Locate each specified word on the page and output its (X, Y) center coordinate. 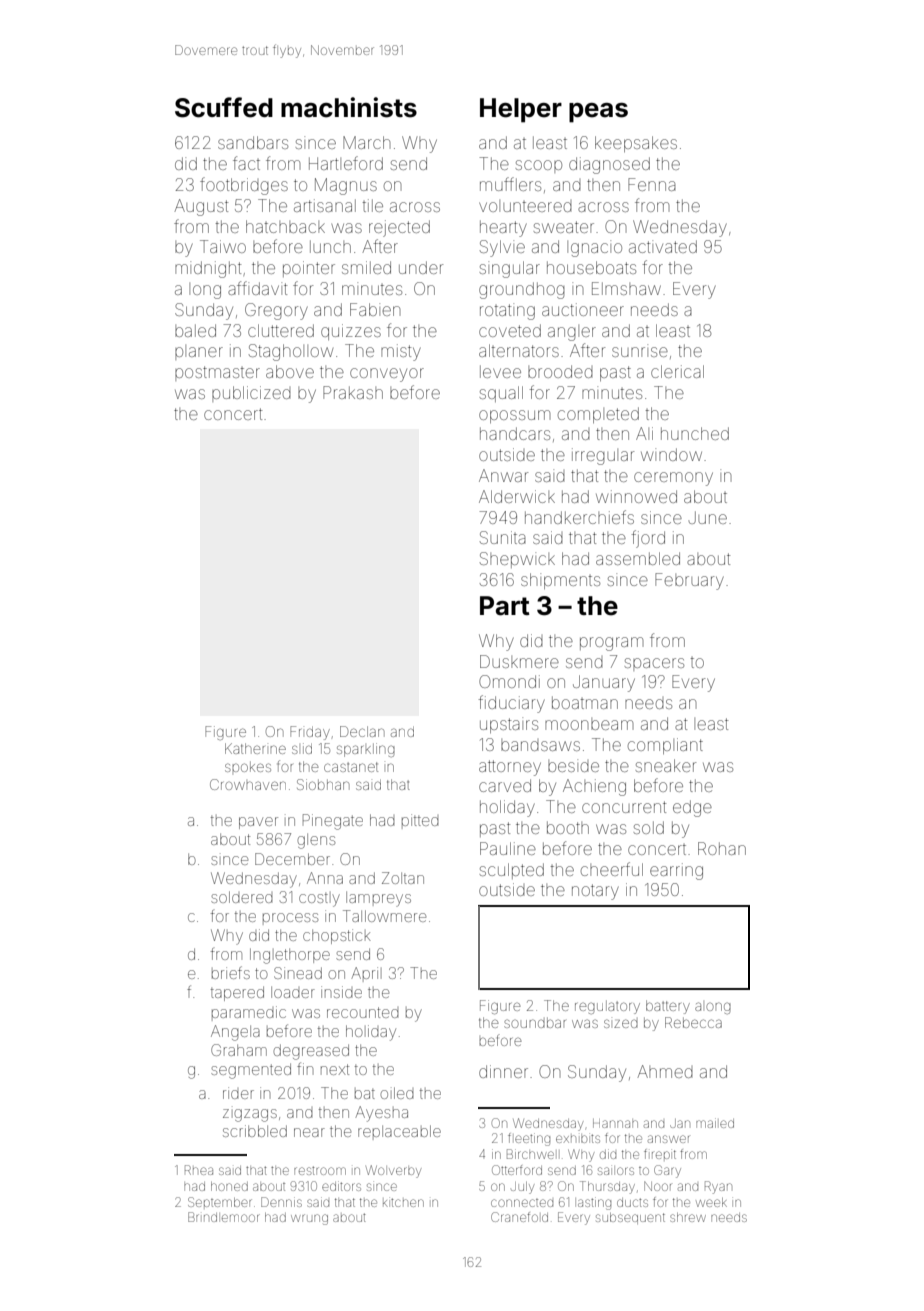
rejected (399, 228)
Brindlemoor (224, 1217)
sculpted (512, 871)
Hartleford (346, 163)
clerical (677, 371)
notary (595, 892)
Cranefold (519, 1217)
